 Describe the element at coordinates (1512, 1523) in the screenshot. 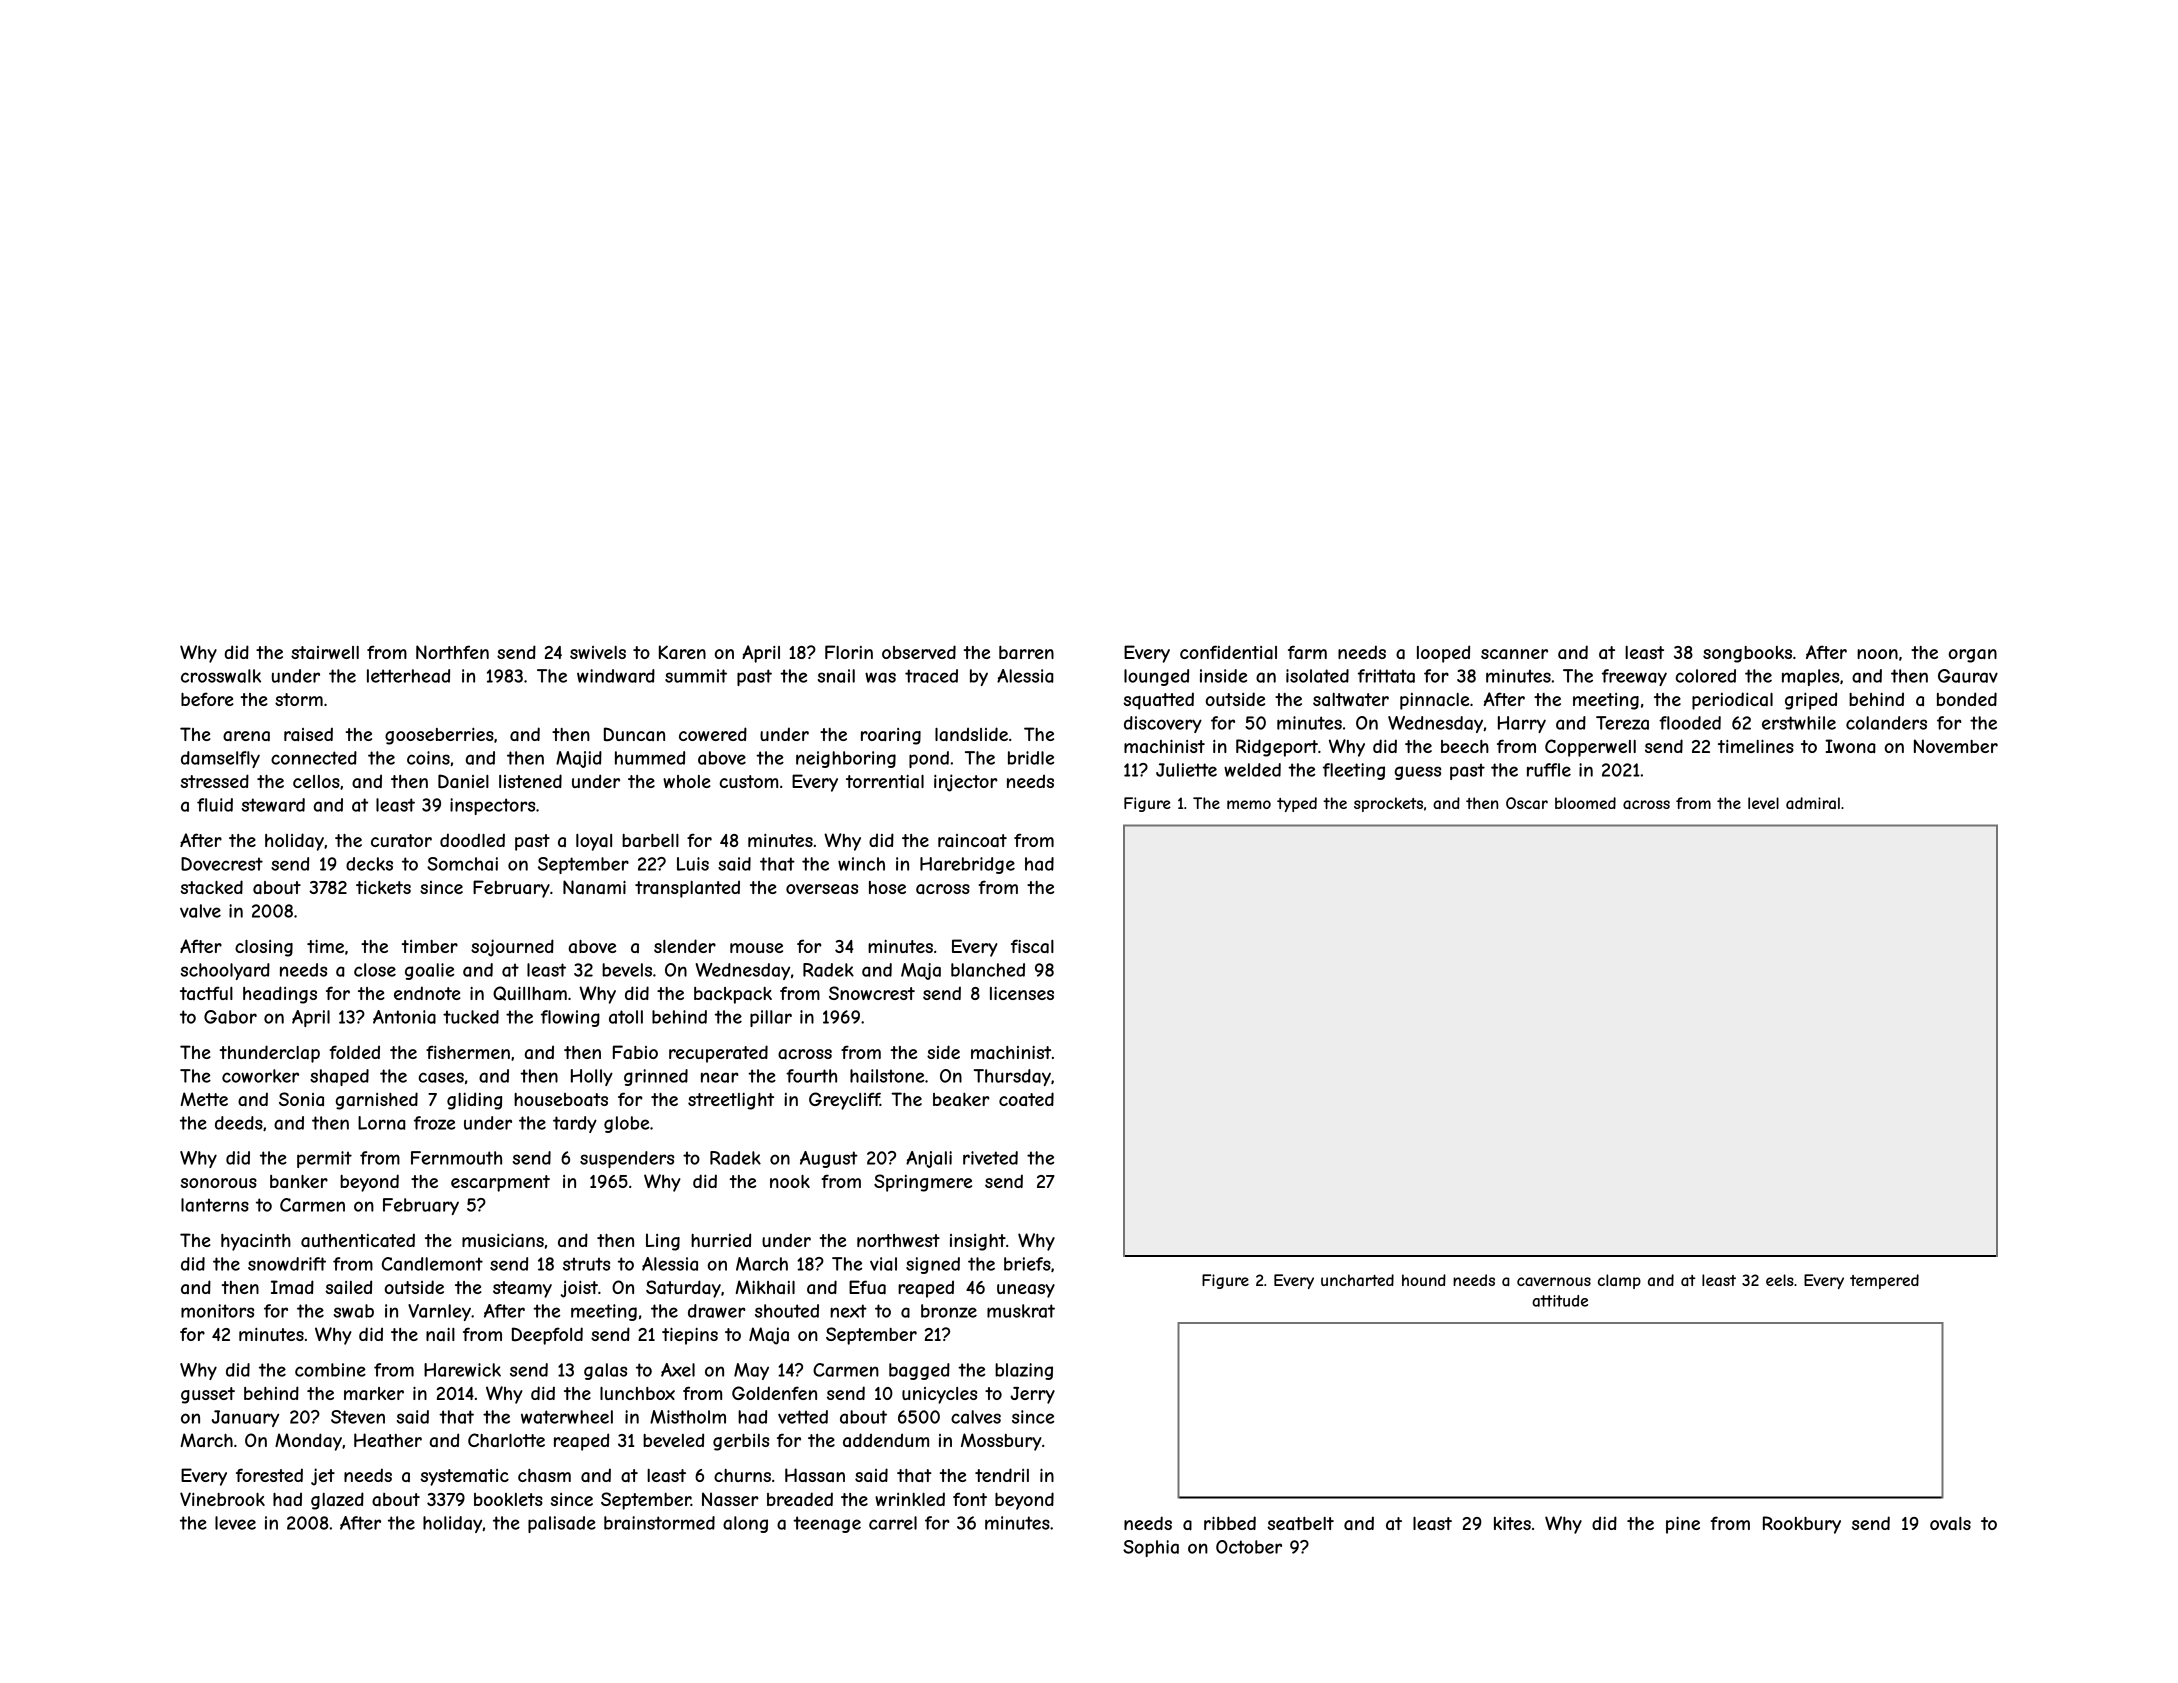

I see `kites` at that location.
